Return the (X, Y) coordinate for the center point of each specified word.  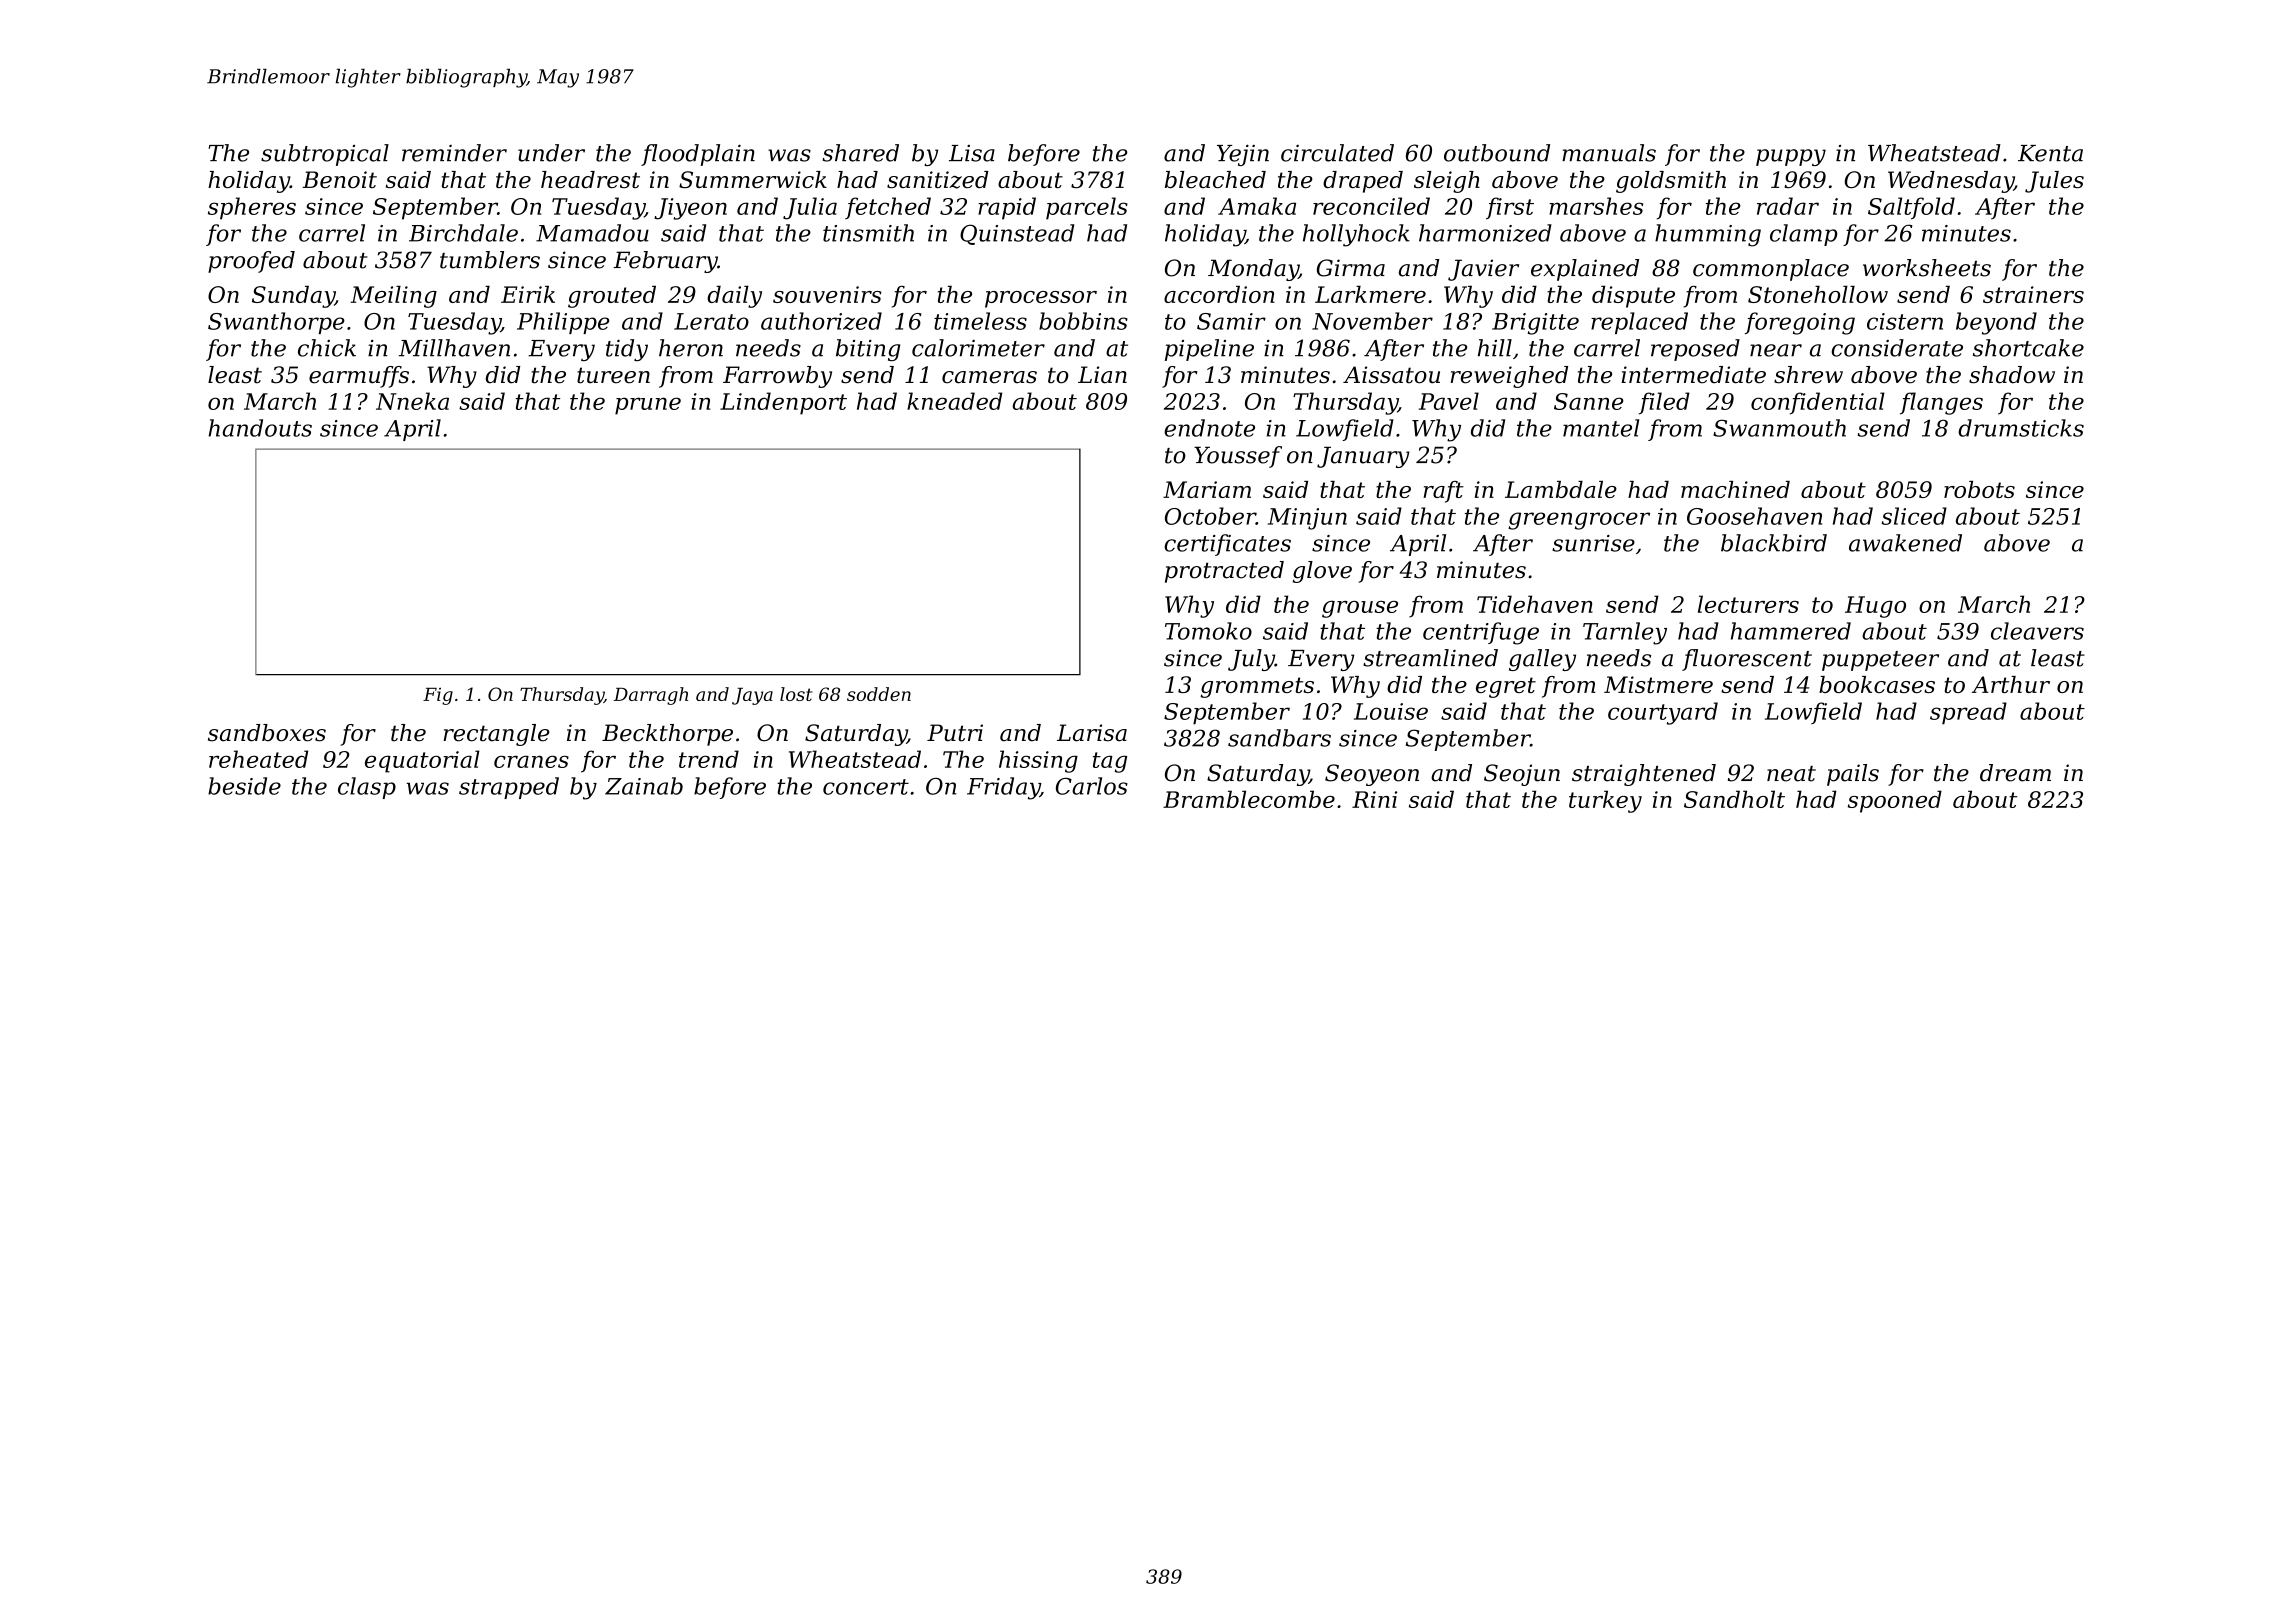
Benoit (339, 179)
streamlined (1430, 658)
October (1210, 516)
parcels (1087, 208)
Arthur (2011, 684)
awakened (1905, 543)
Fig (438, 696)
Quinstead (1017, 234)
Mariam (1207, 489)
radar (1788, 206)
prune (648, 406)
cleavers (2037, 631)
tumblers (490, 260)
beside (244, 786)
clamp (1803, 235)
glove (1322, 572)
